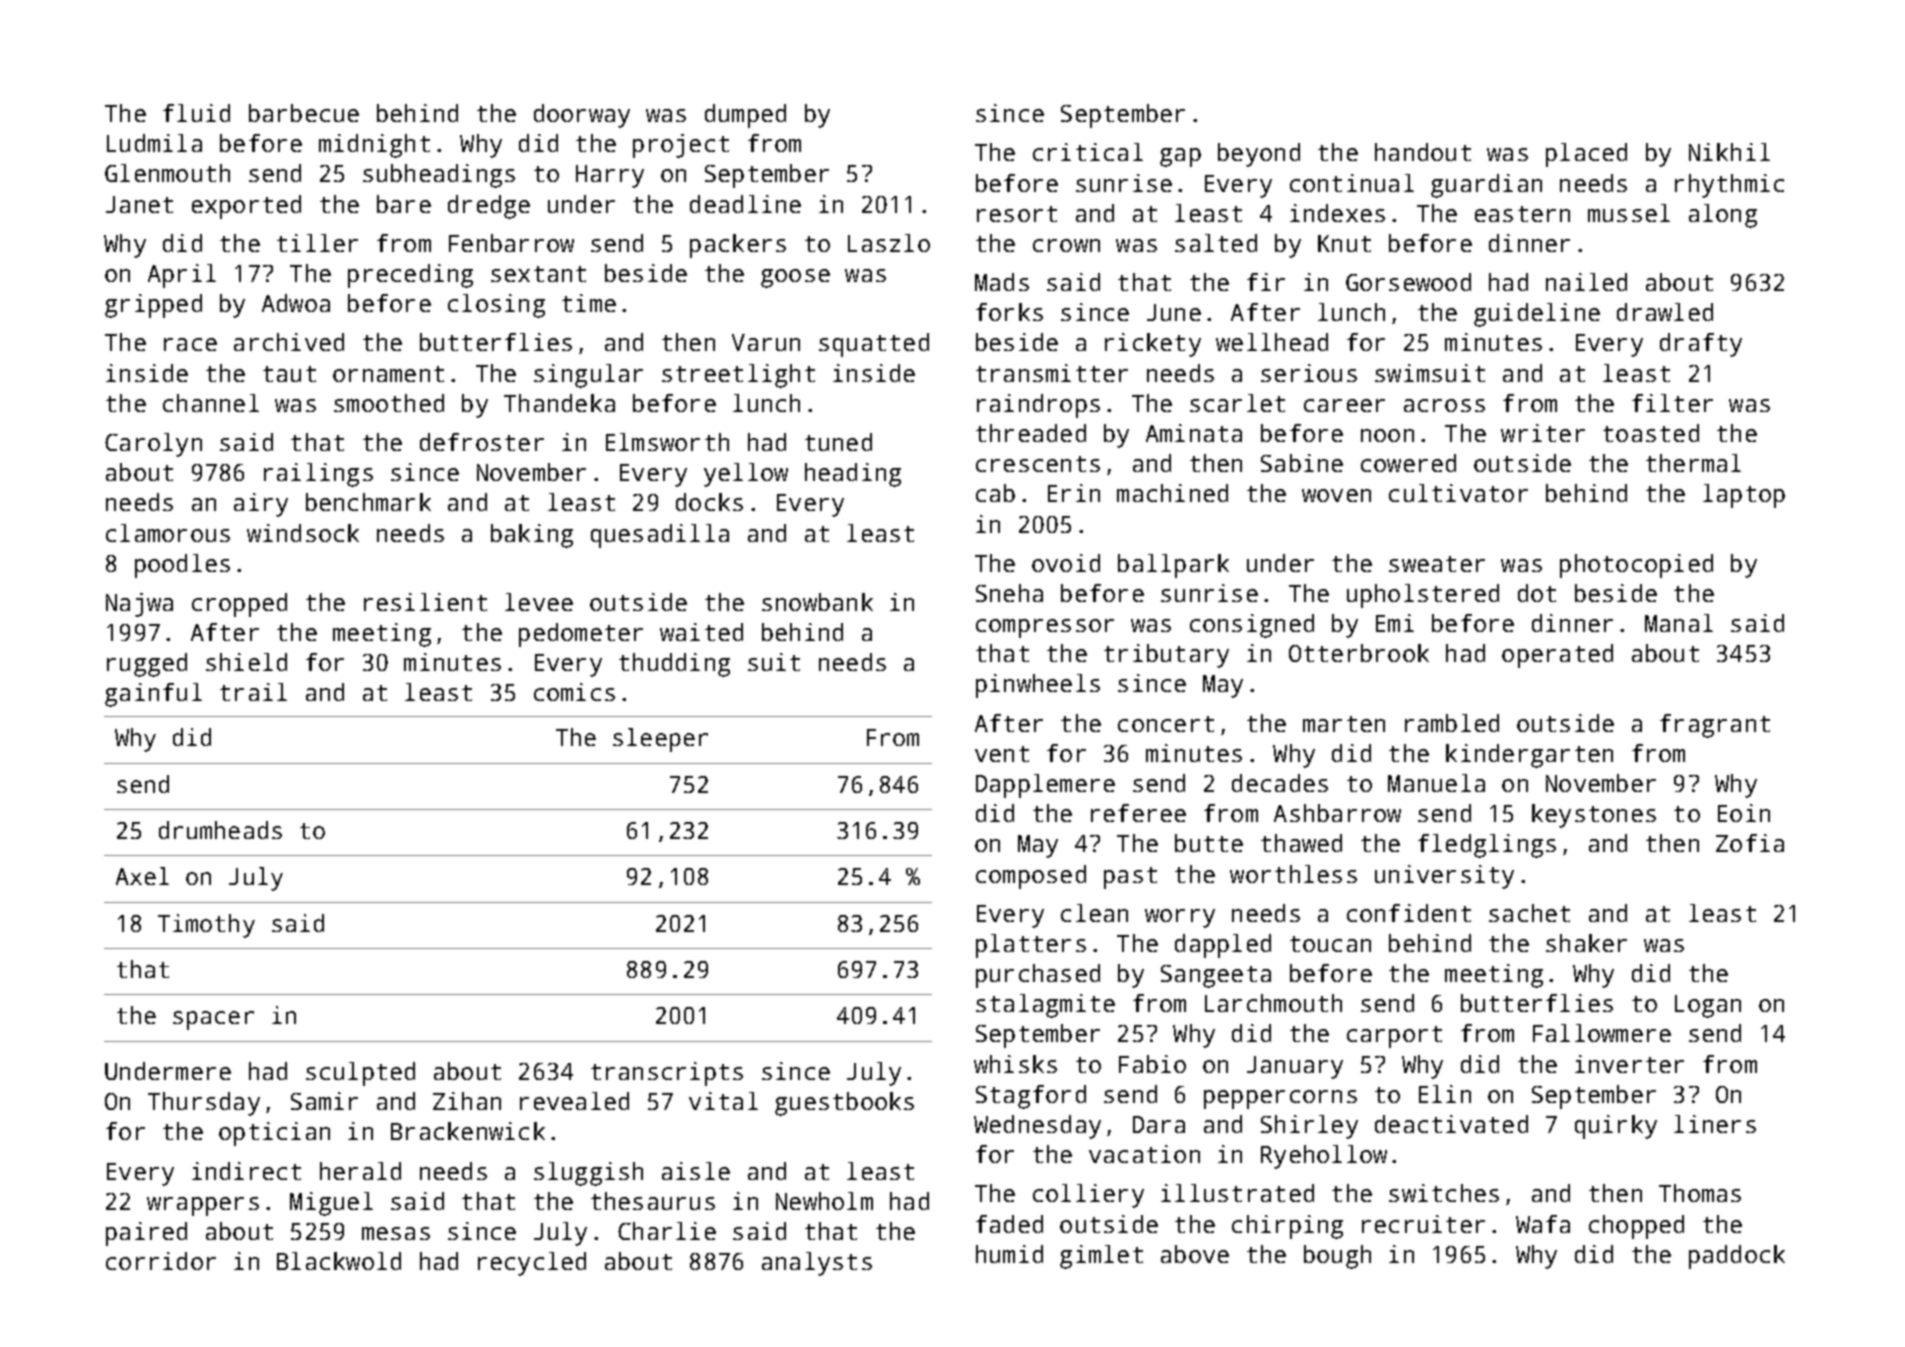  Describe the element at coordinates (1031, 877) in the page. I see `composed` at that location.
